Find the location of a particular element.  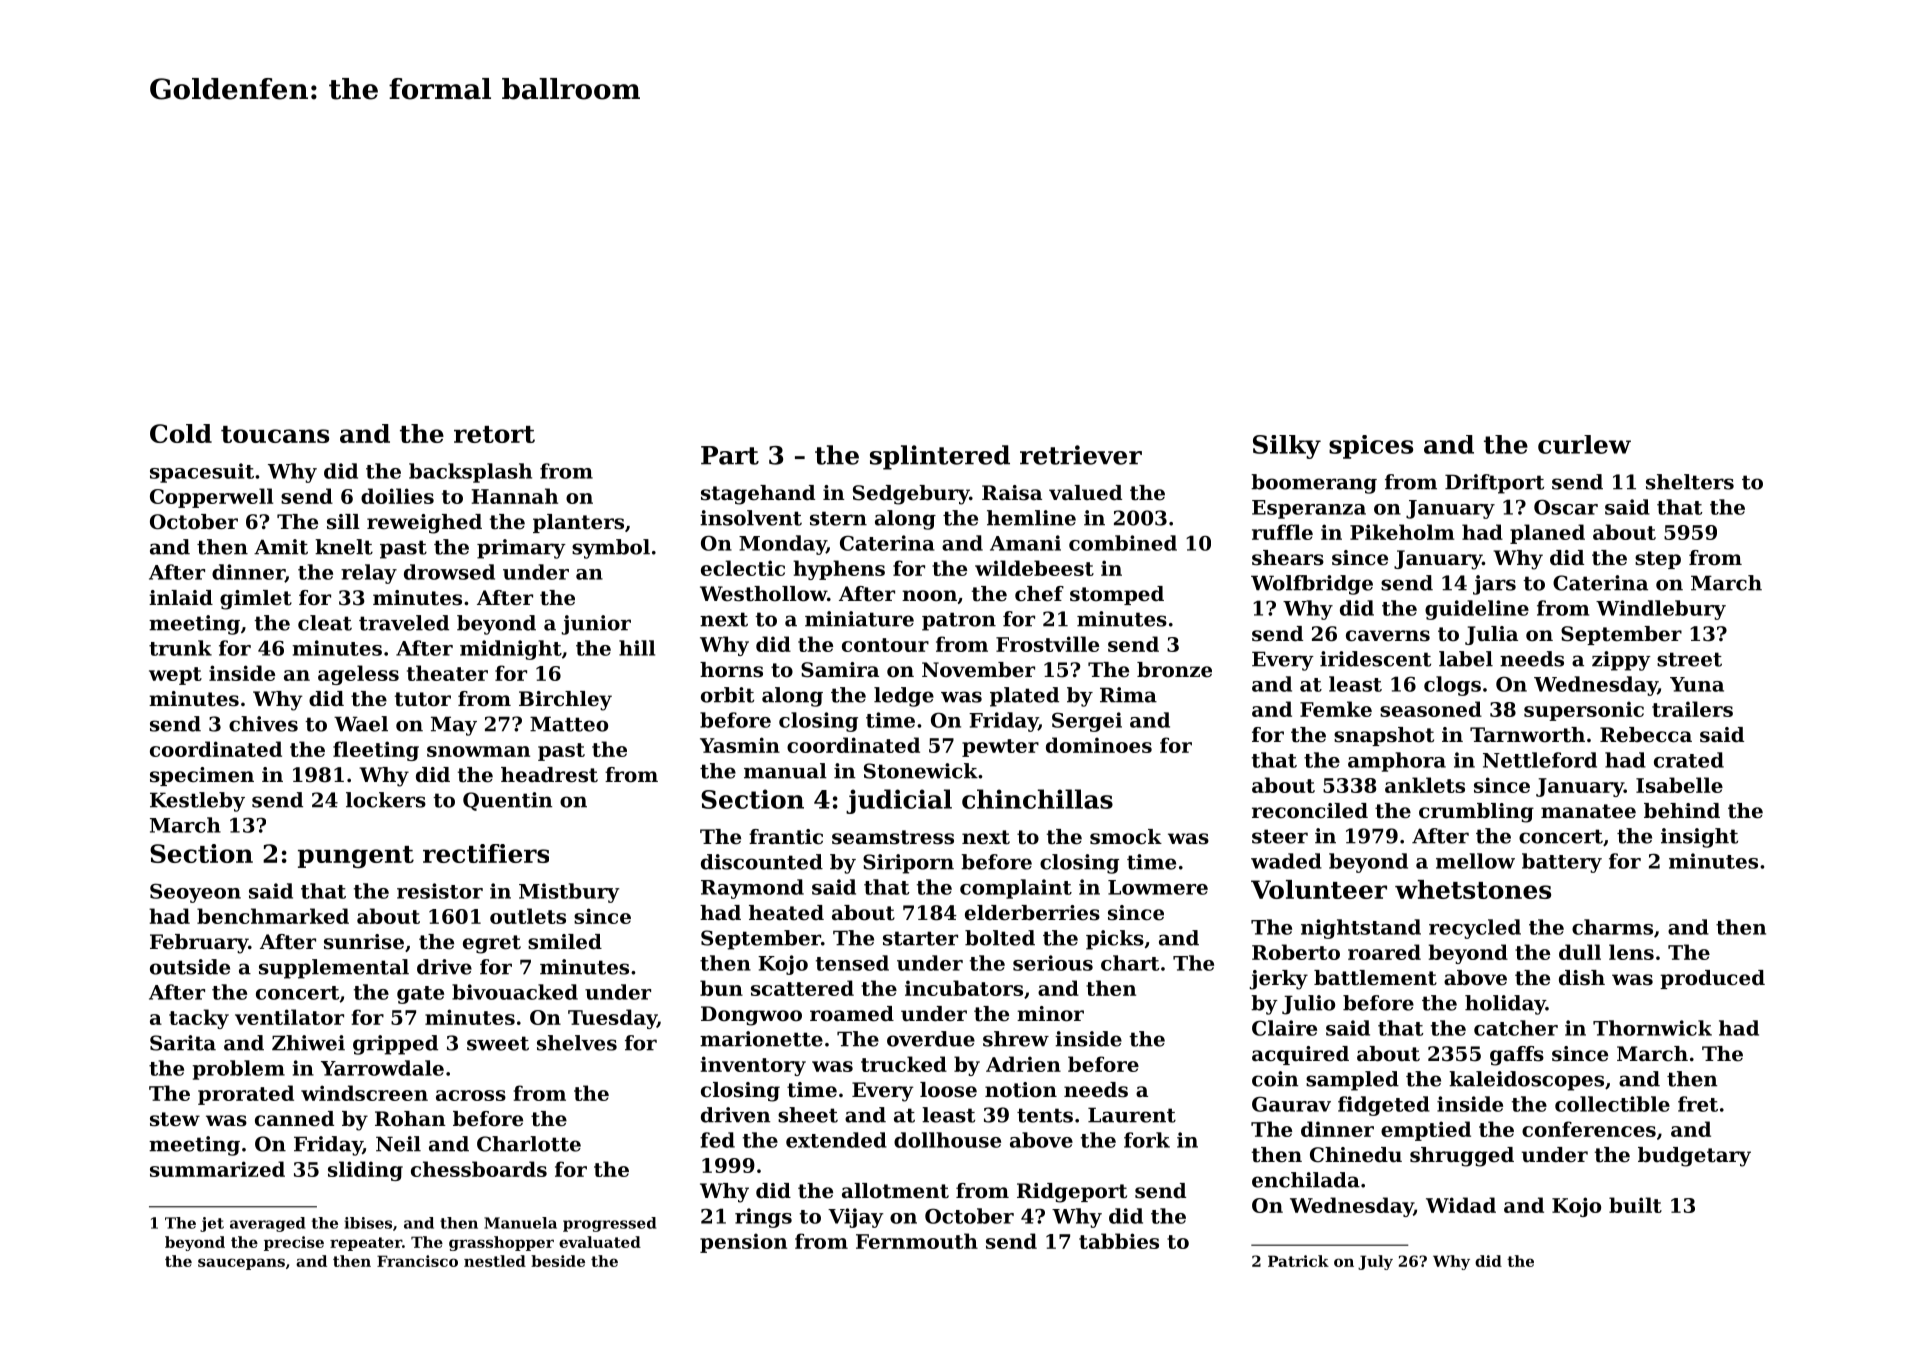

horns is located at coordinates (731, 670).
